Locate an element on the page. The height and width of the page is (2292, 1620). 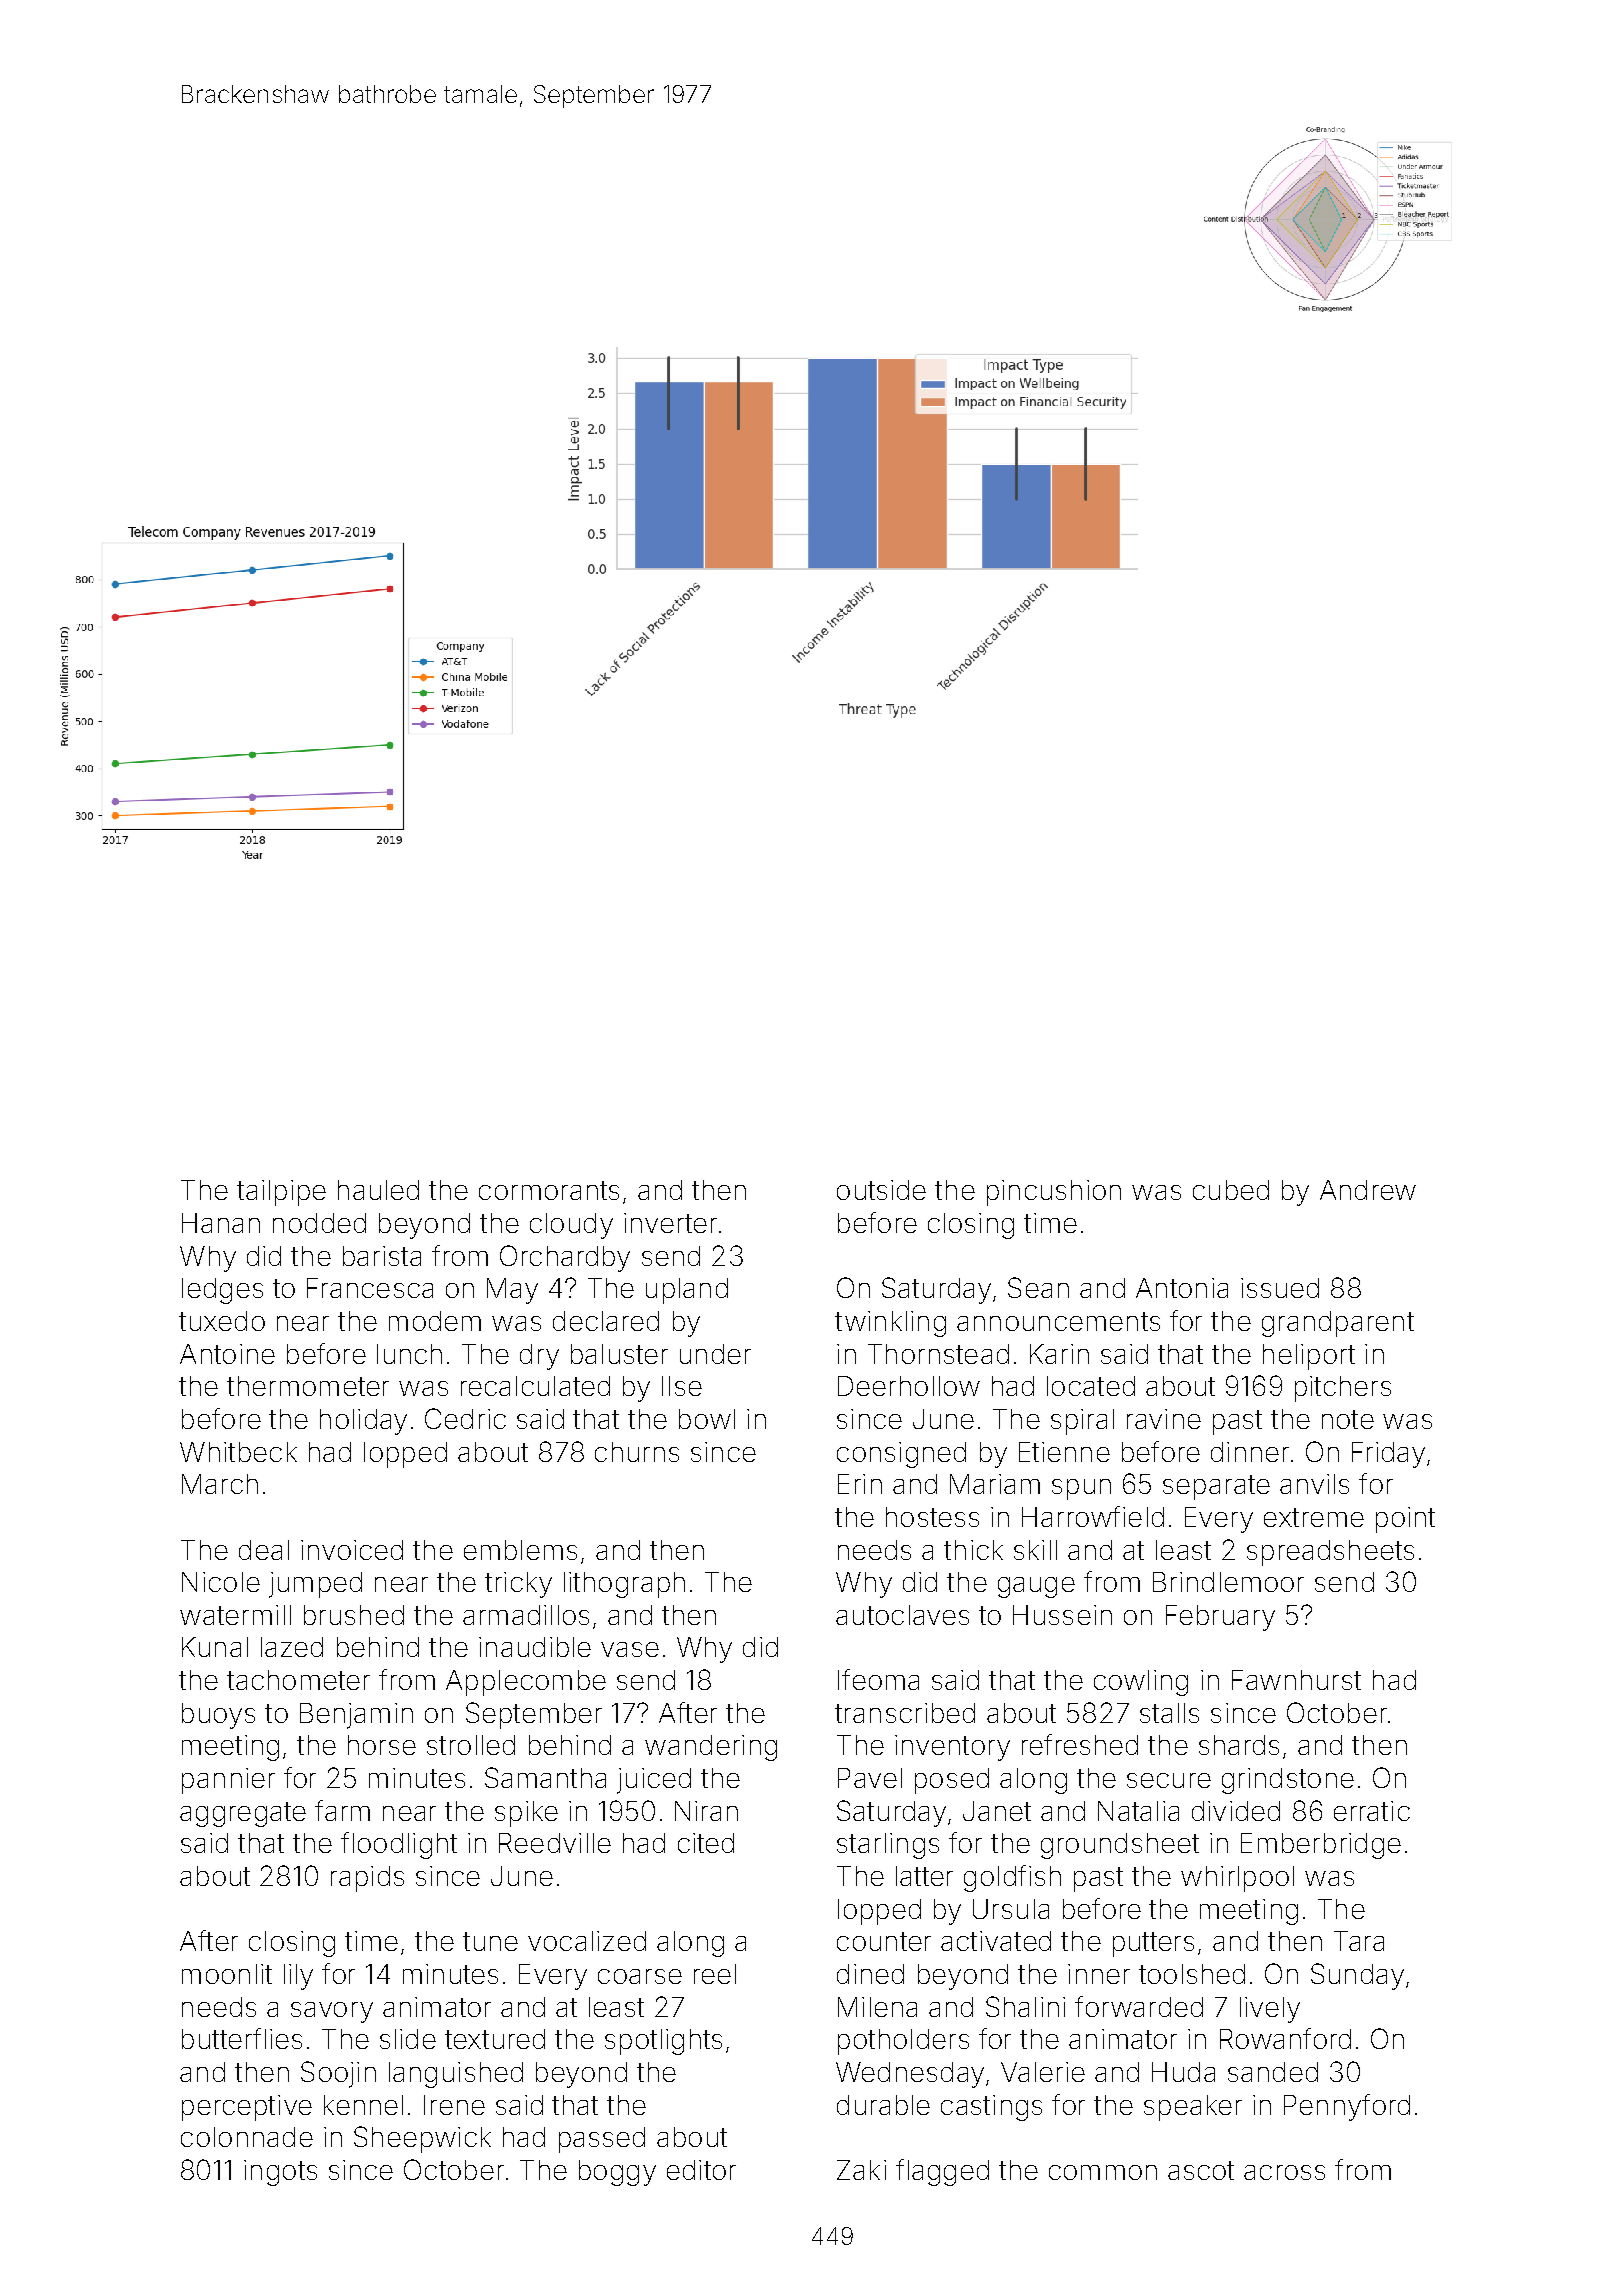
recalculated is located at coordinates (535, 1386).
